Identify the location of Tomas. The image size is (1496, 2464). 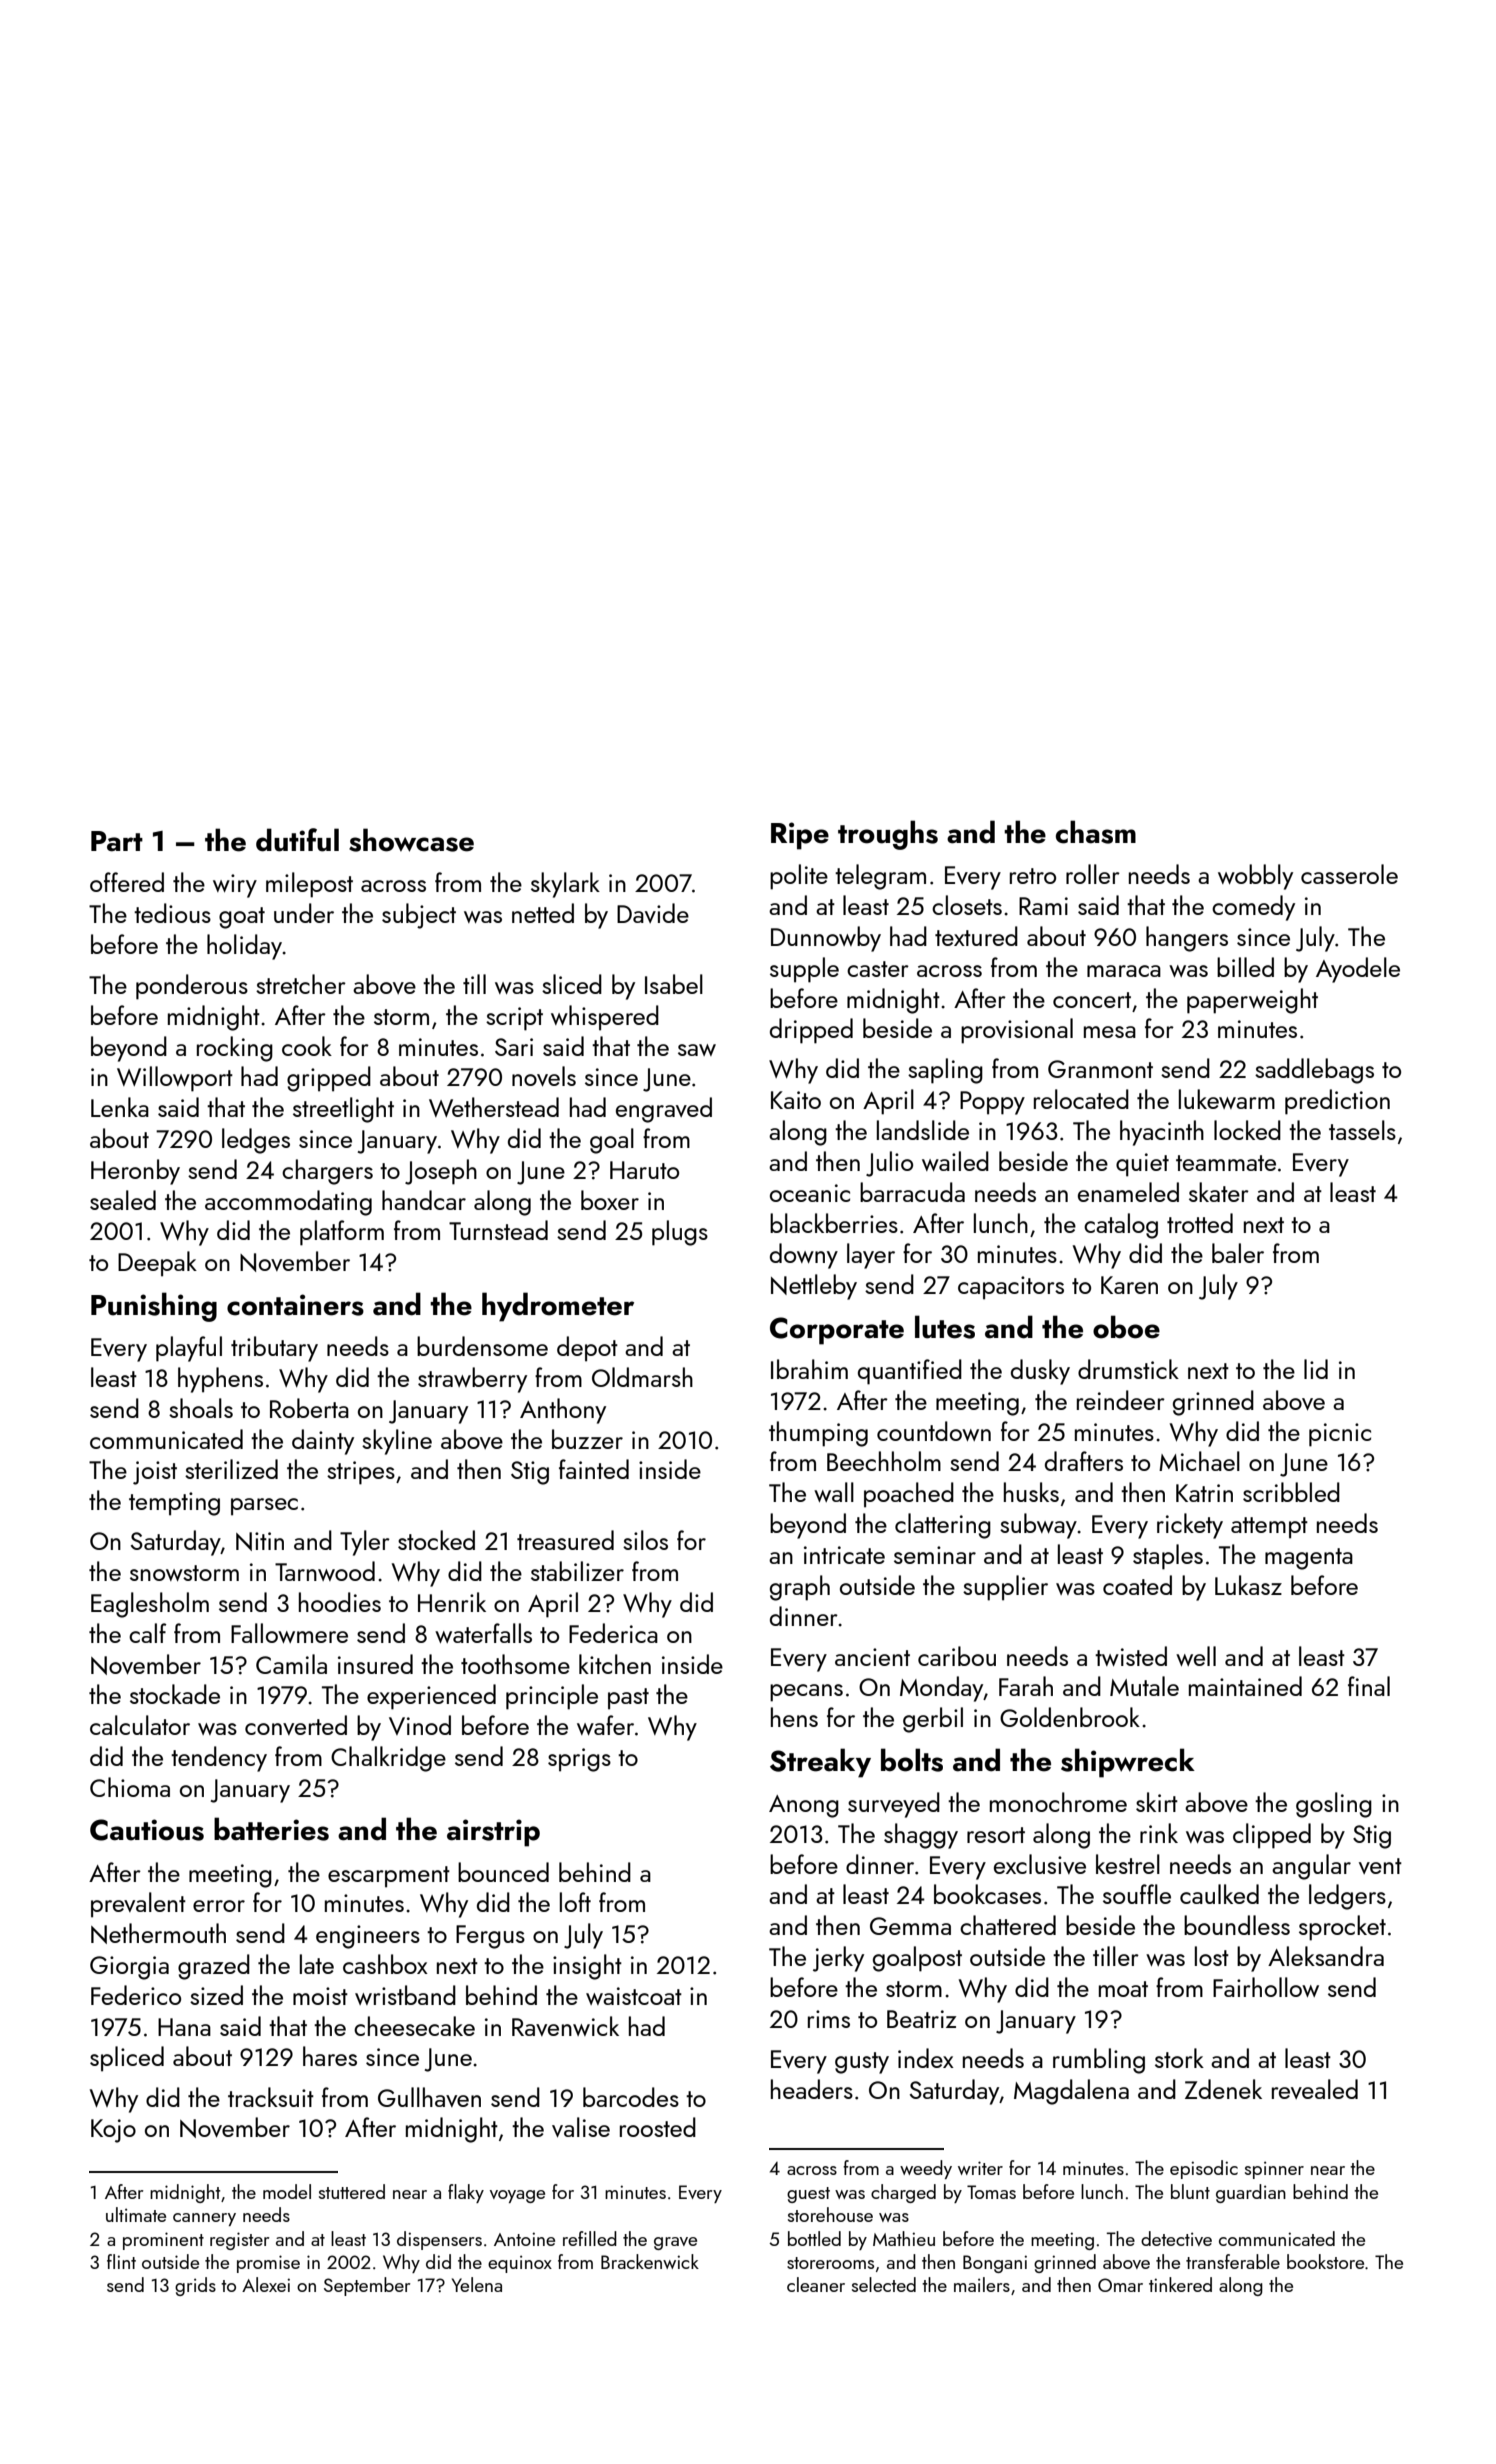
(991, 2192).
